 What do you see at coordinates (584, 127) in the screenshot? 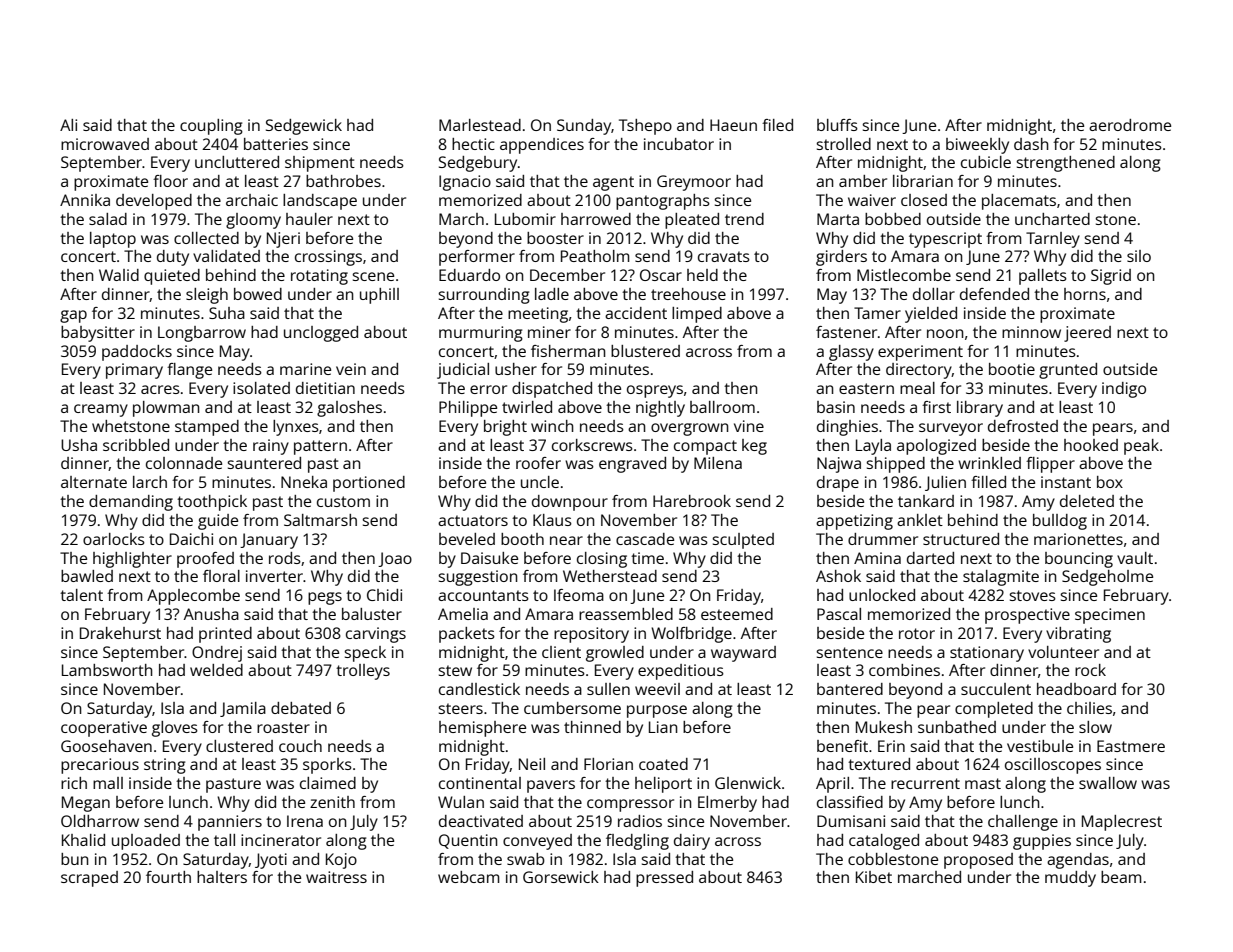
I see `Sunday` at bounding box center [584, 127].
